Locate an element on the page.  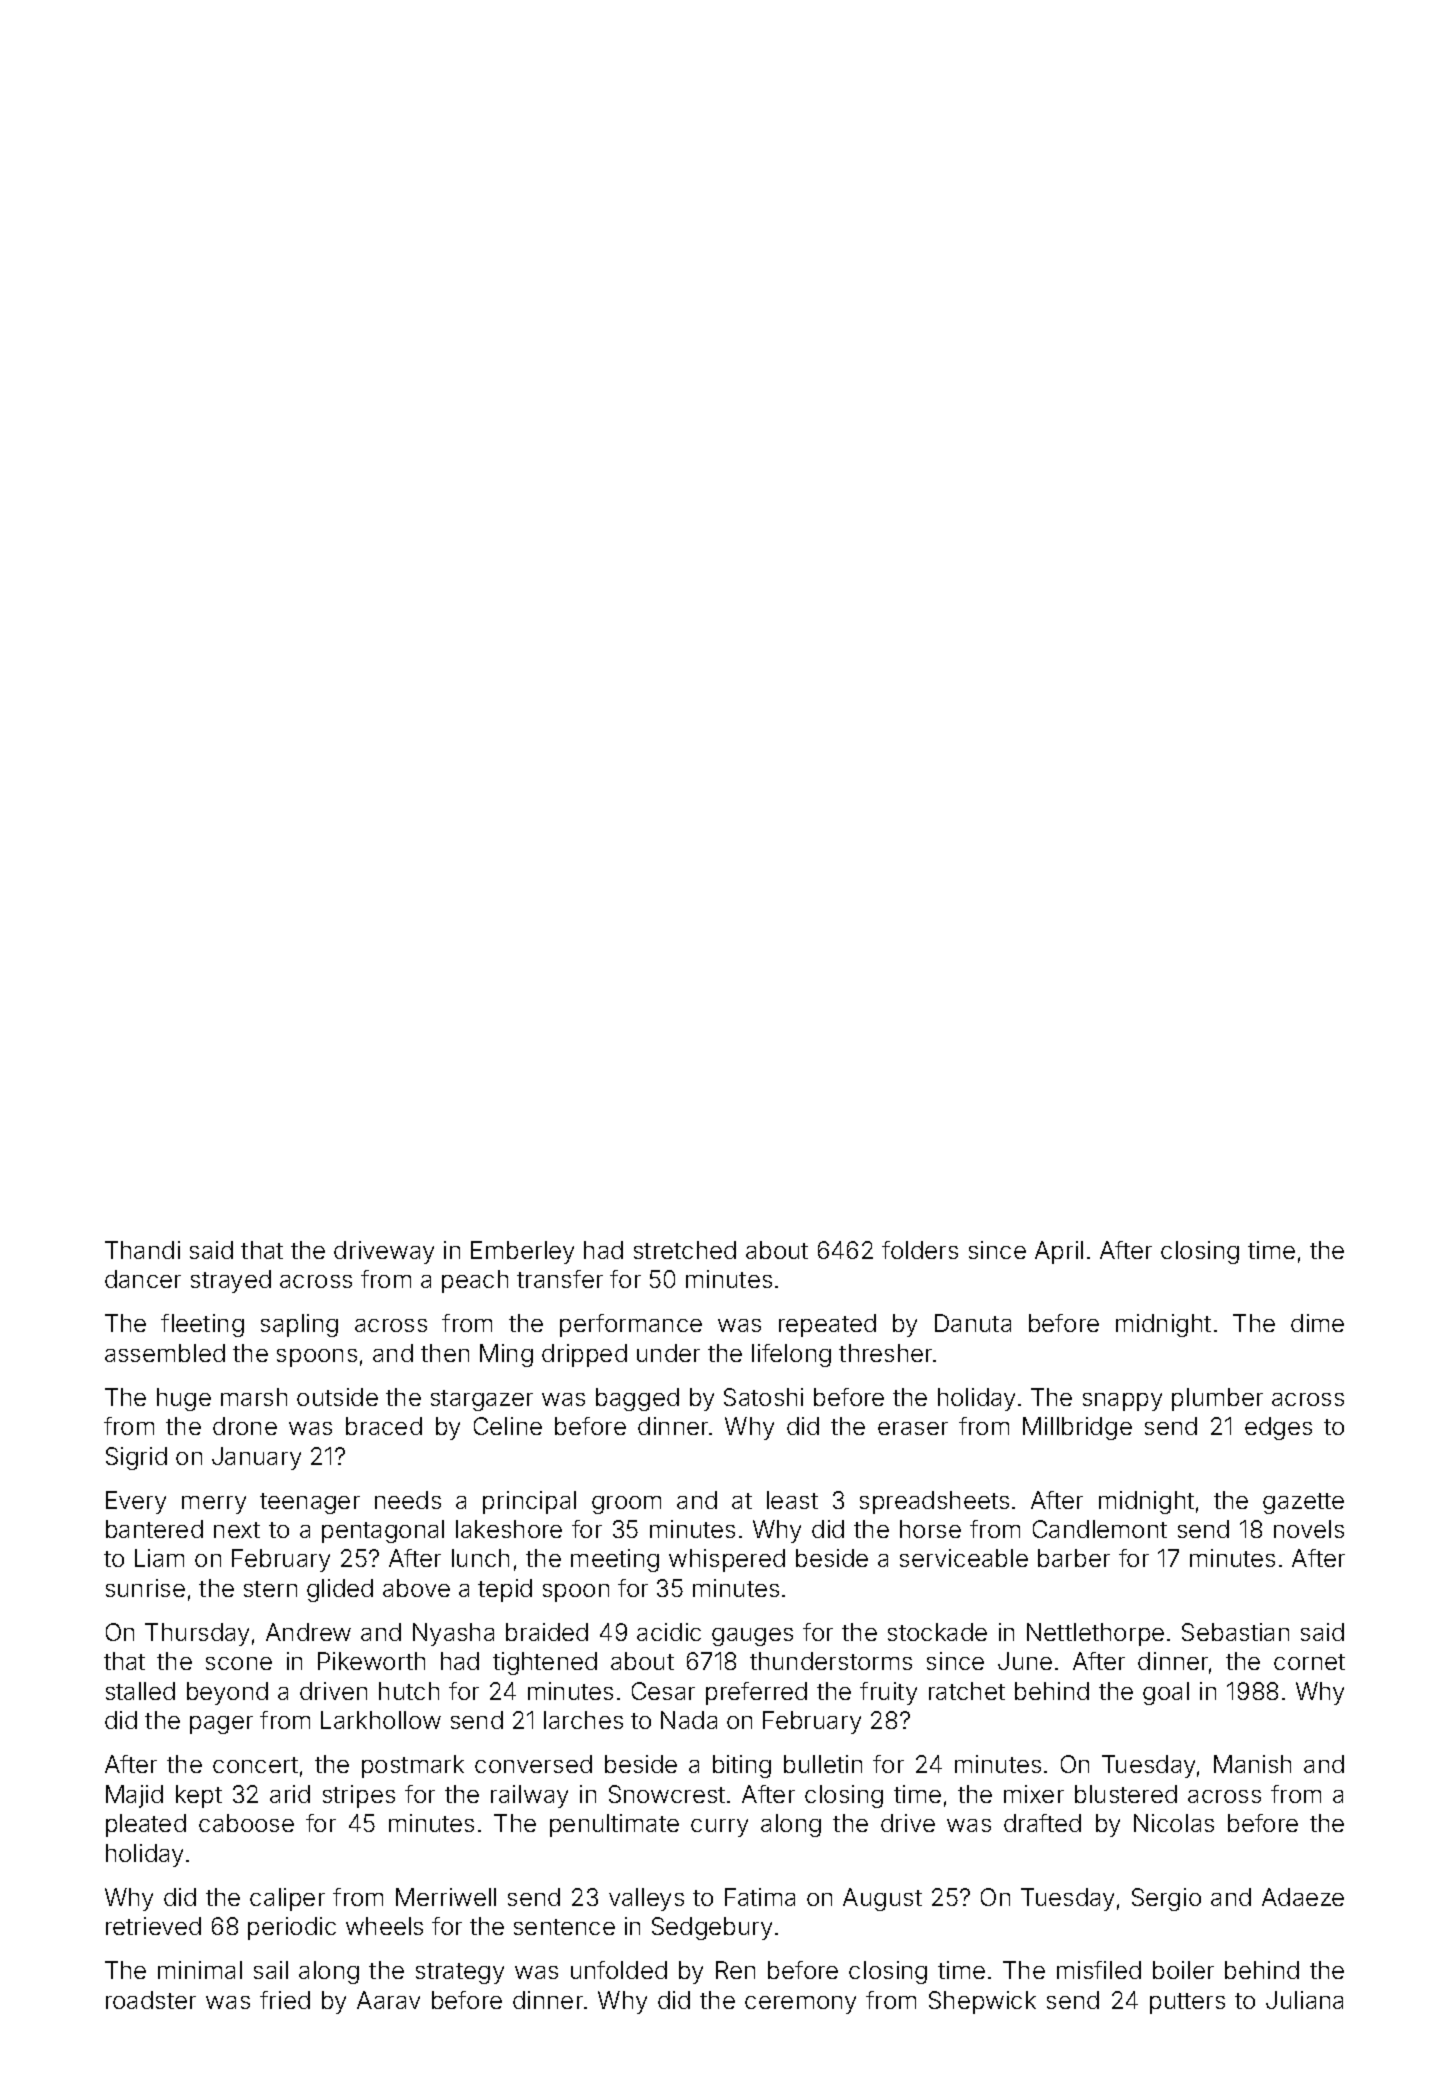
braced is located at coordinates (384, 1426).
